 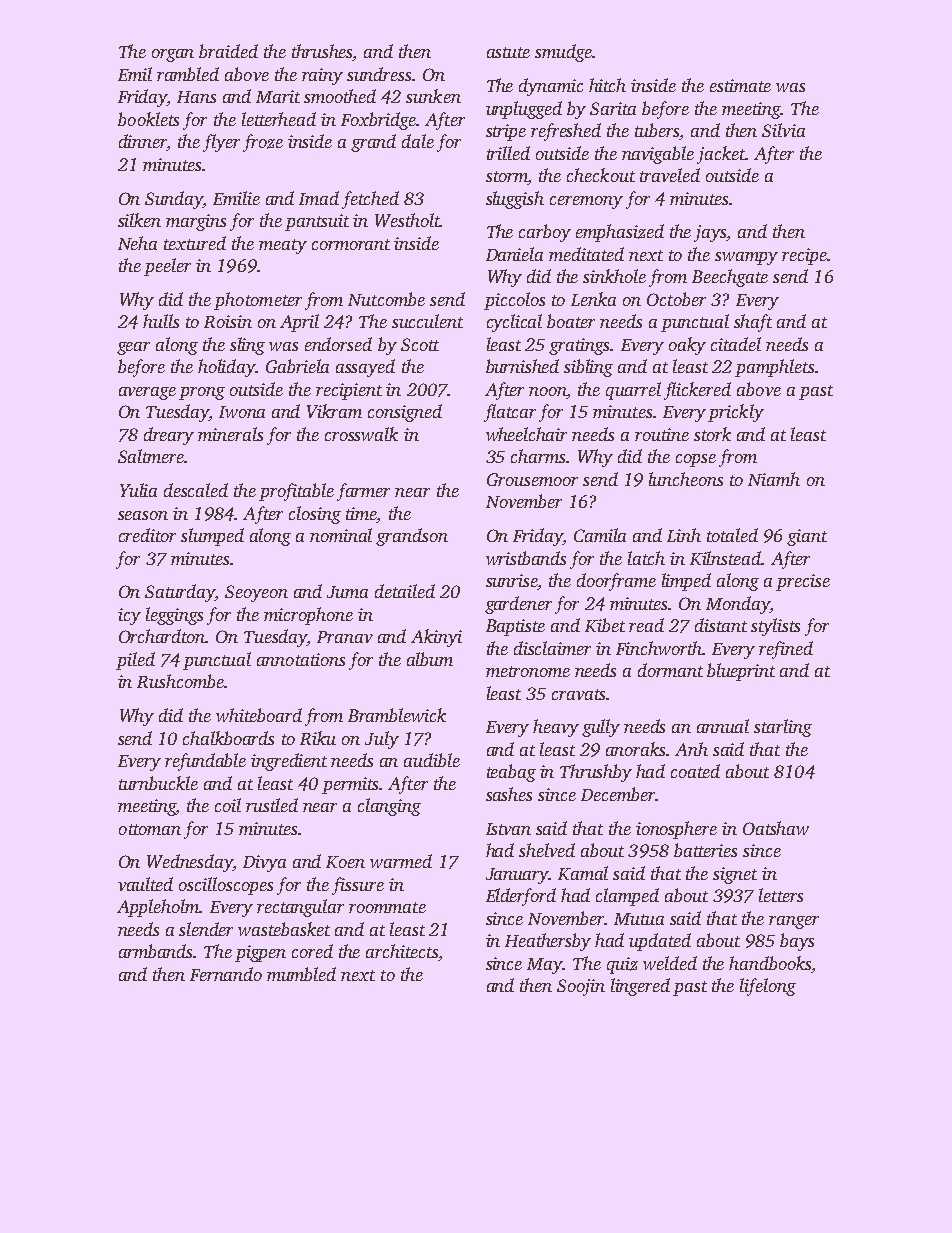 What do you see at coordinates (548, 391) in the page?
I see `noon` at bounding box center [548, 391].
